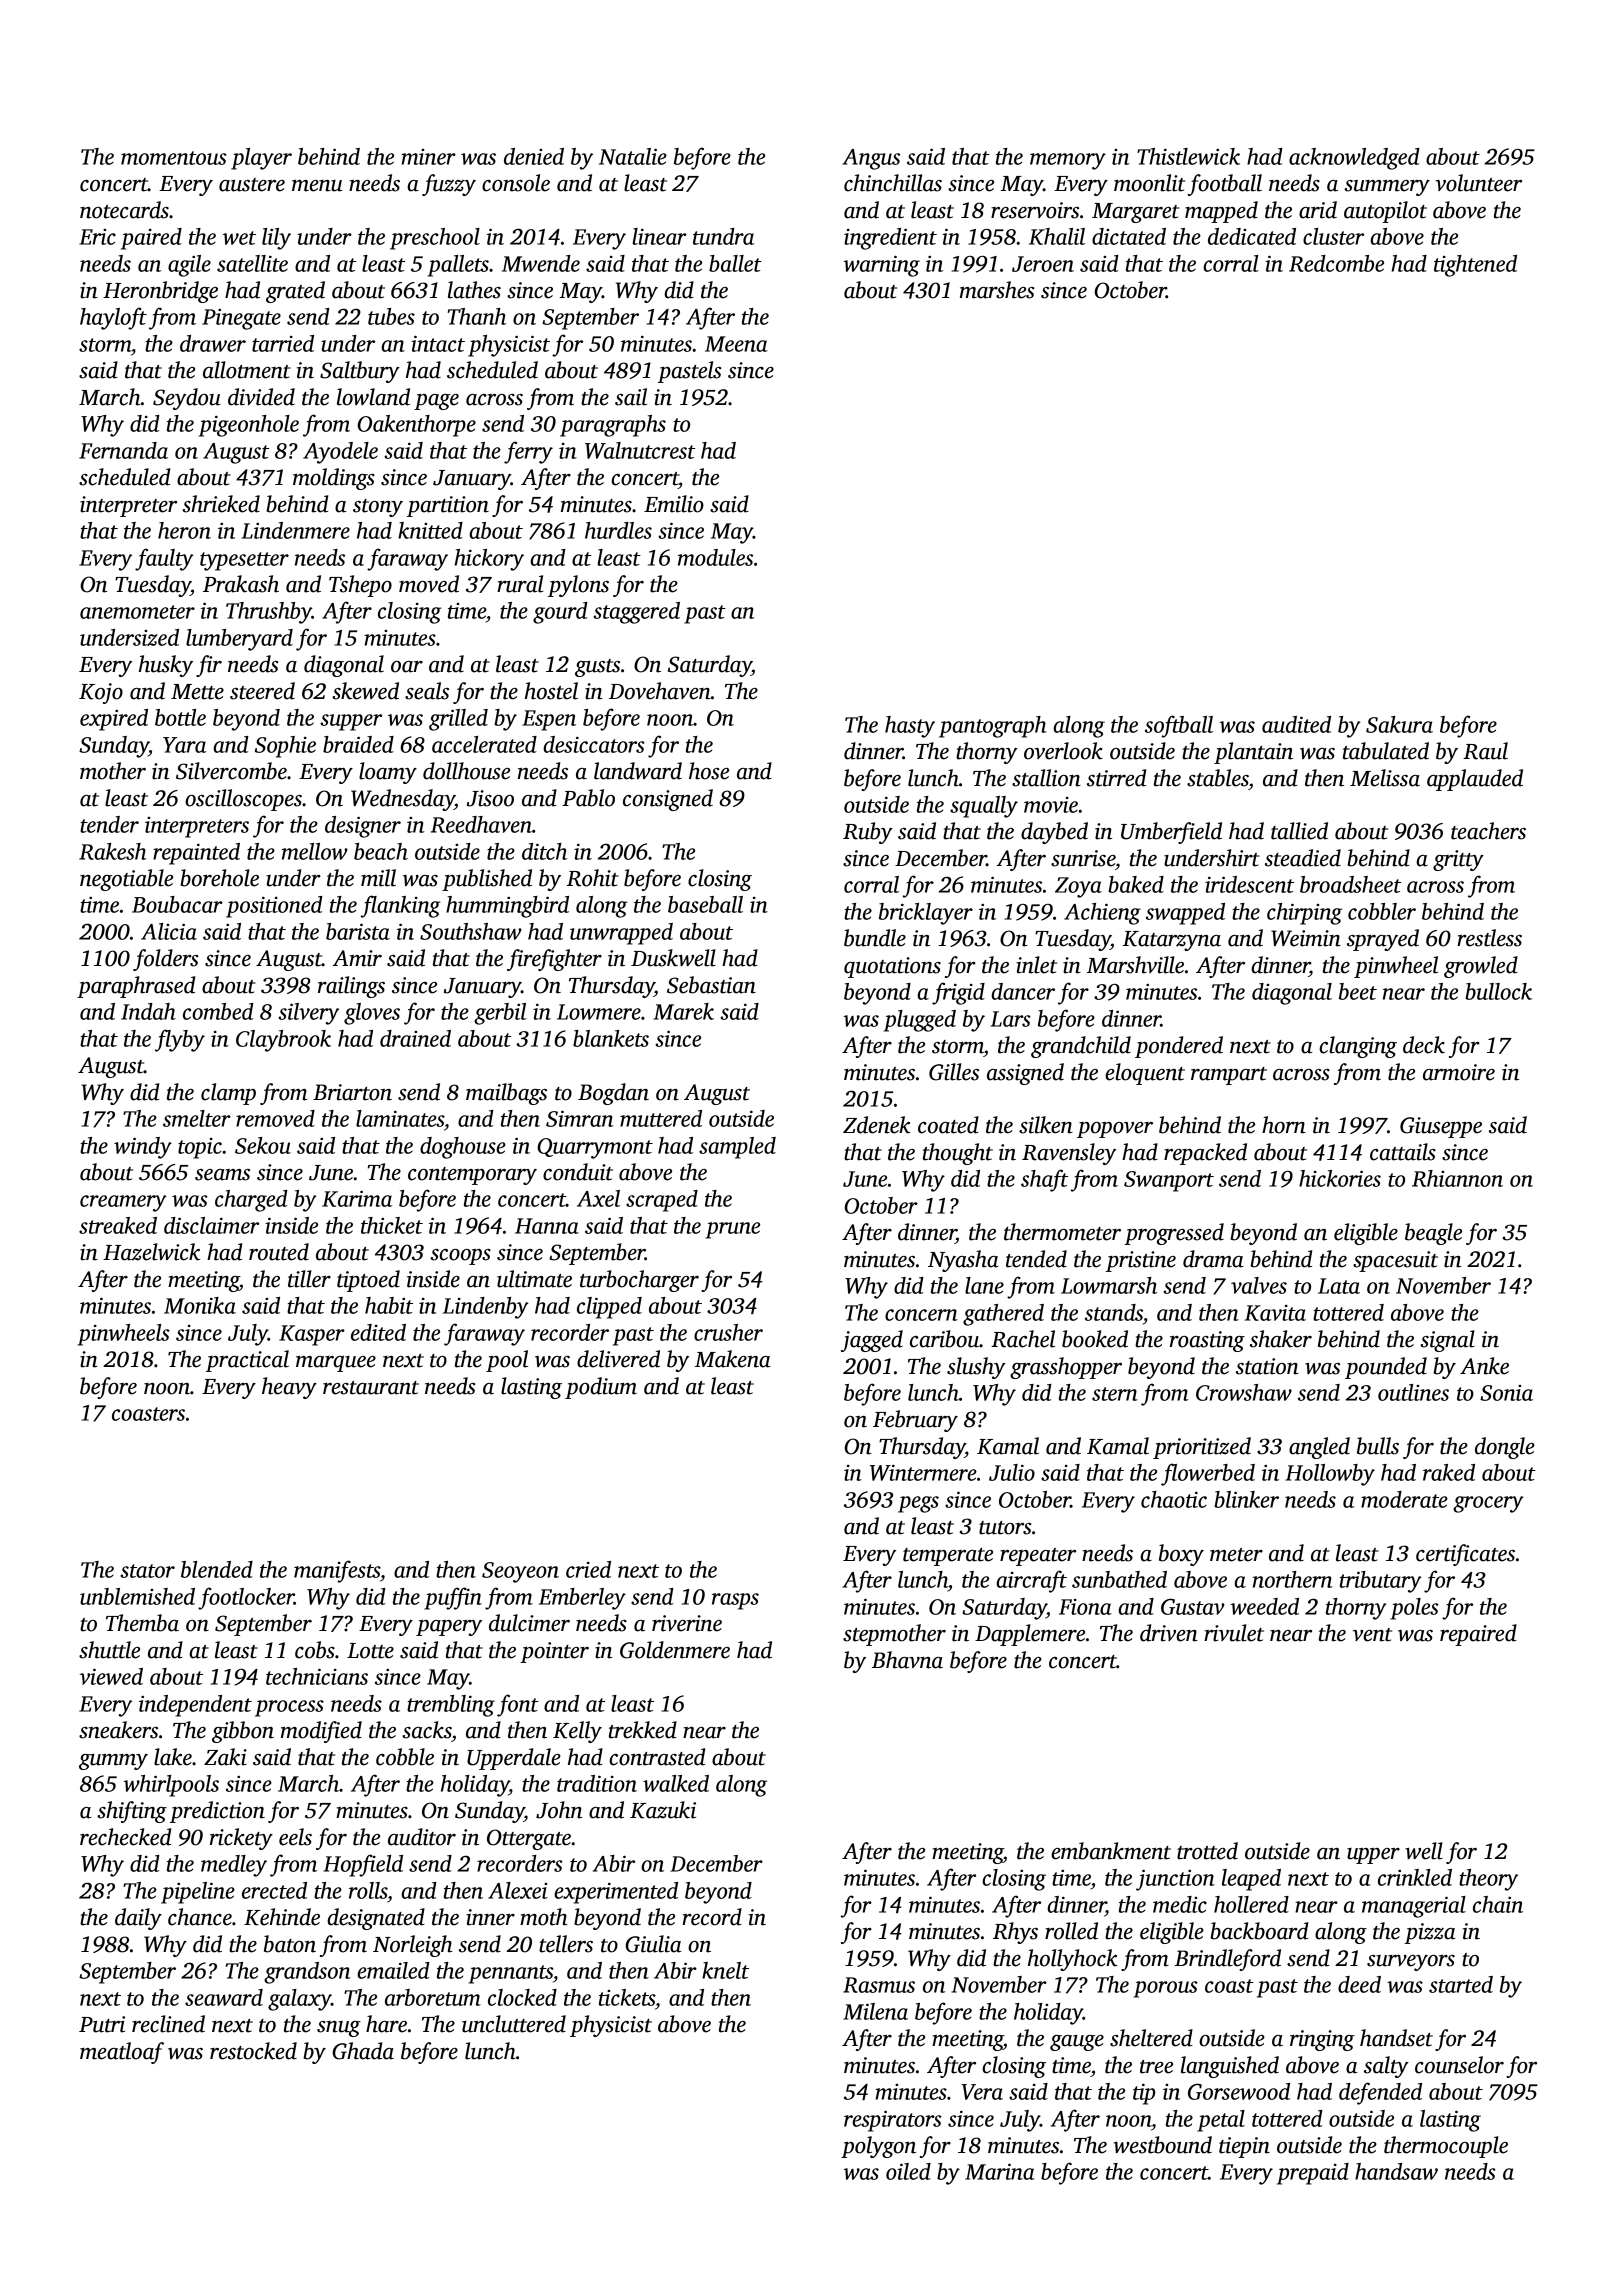 Image resolution: width=1620 pixels, height=2292 pixels. What do you see at coordinates (261, 159) in the image?
I see `player` at bounding box center [261, 159].
